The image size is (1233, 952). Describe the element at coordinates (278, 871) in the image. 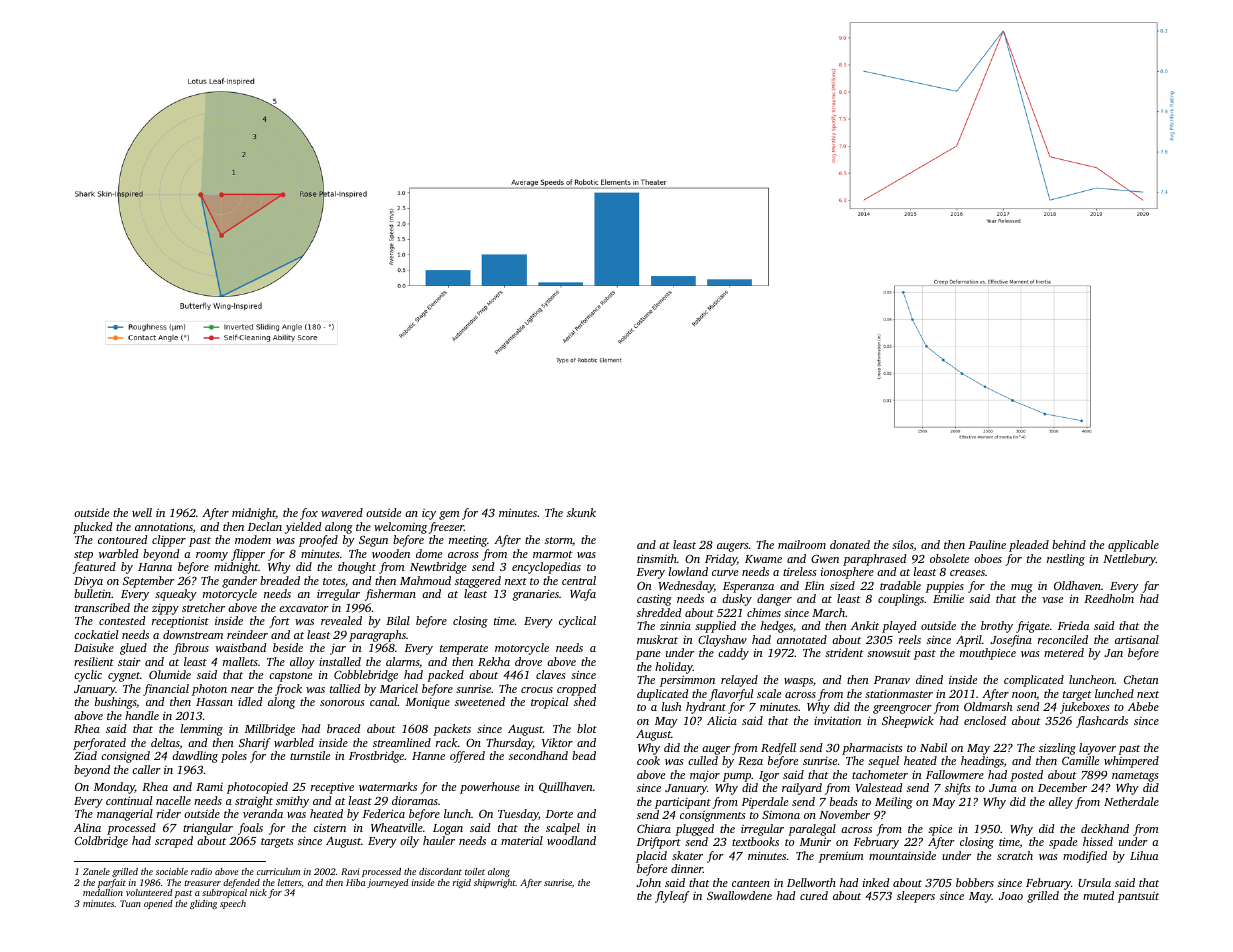

I see `curriculum` at that location.
